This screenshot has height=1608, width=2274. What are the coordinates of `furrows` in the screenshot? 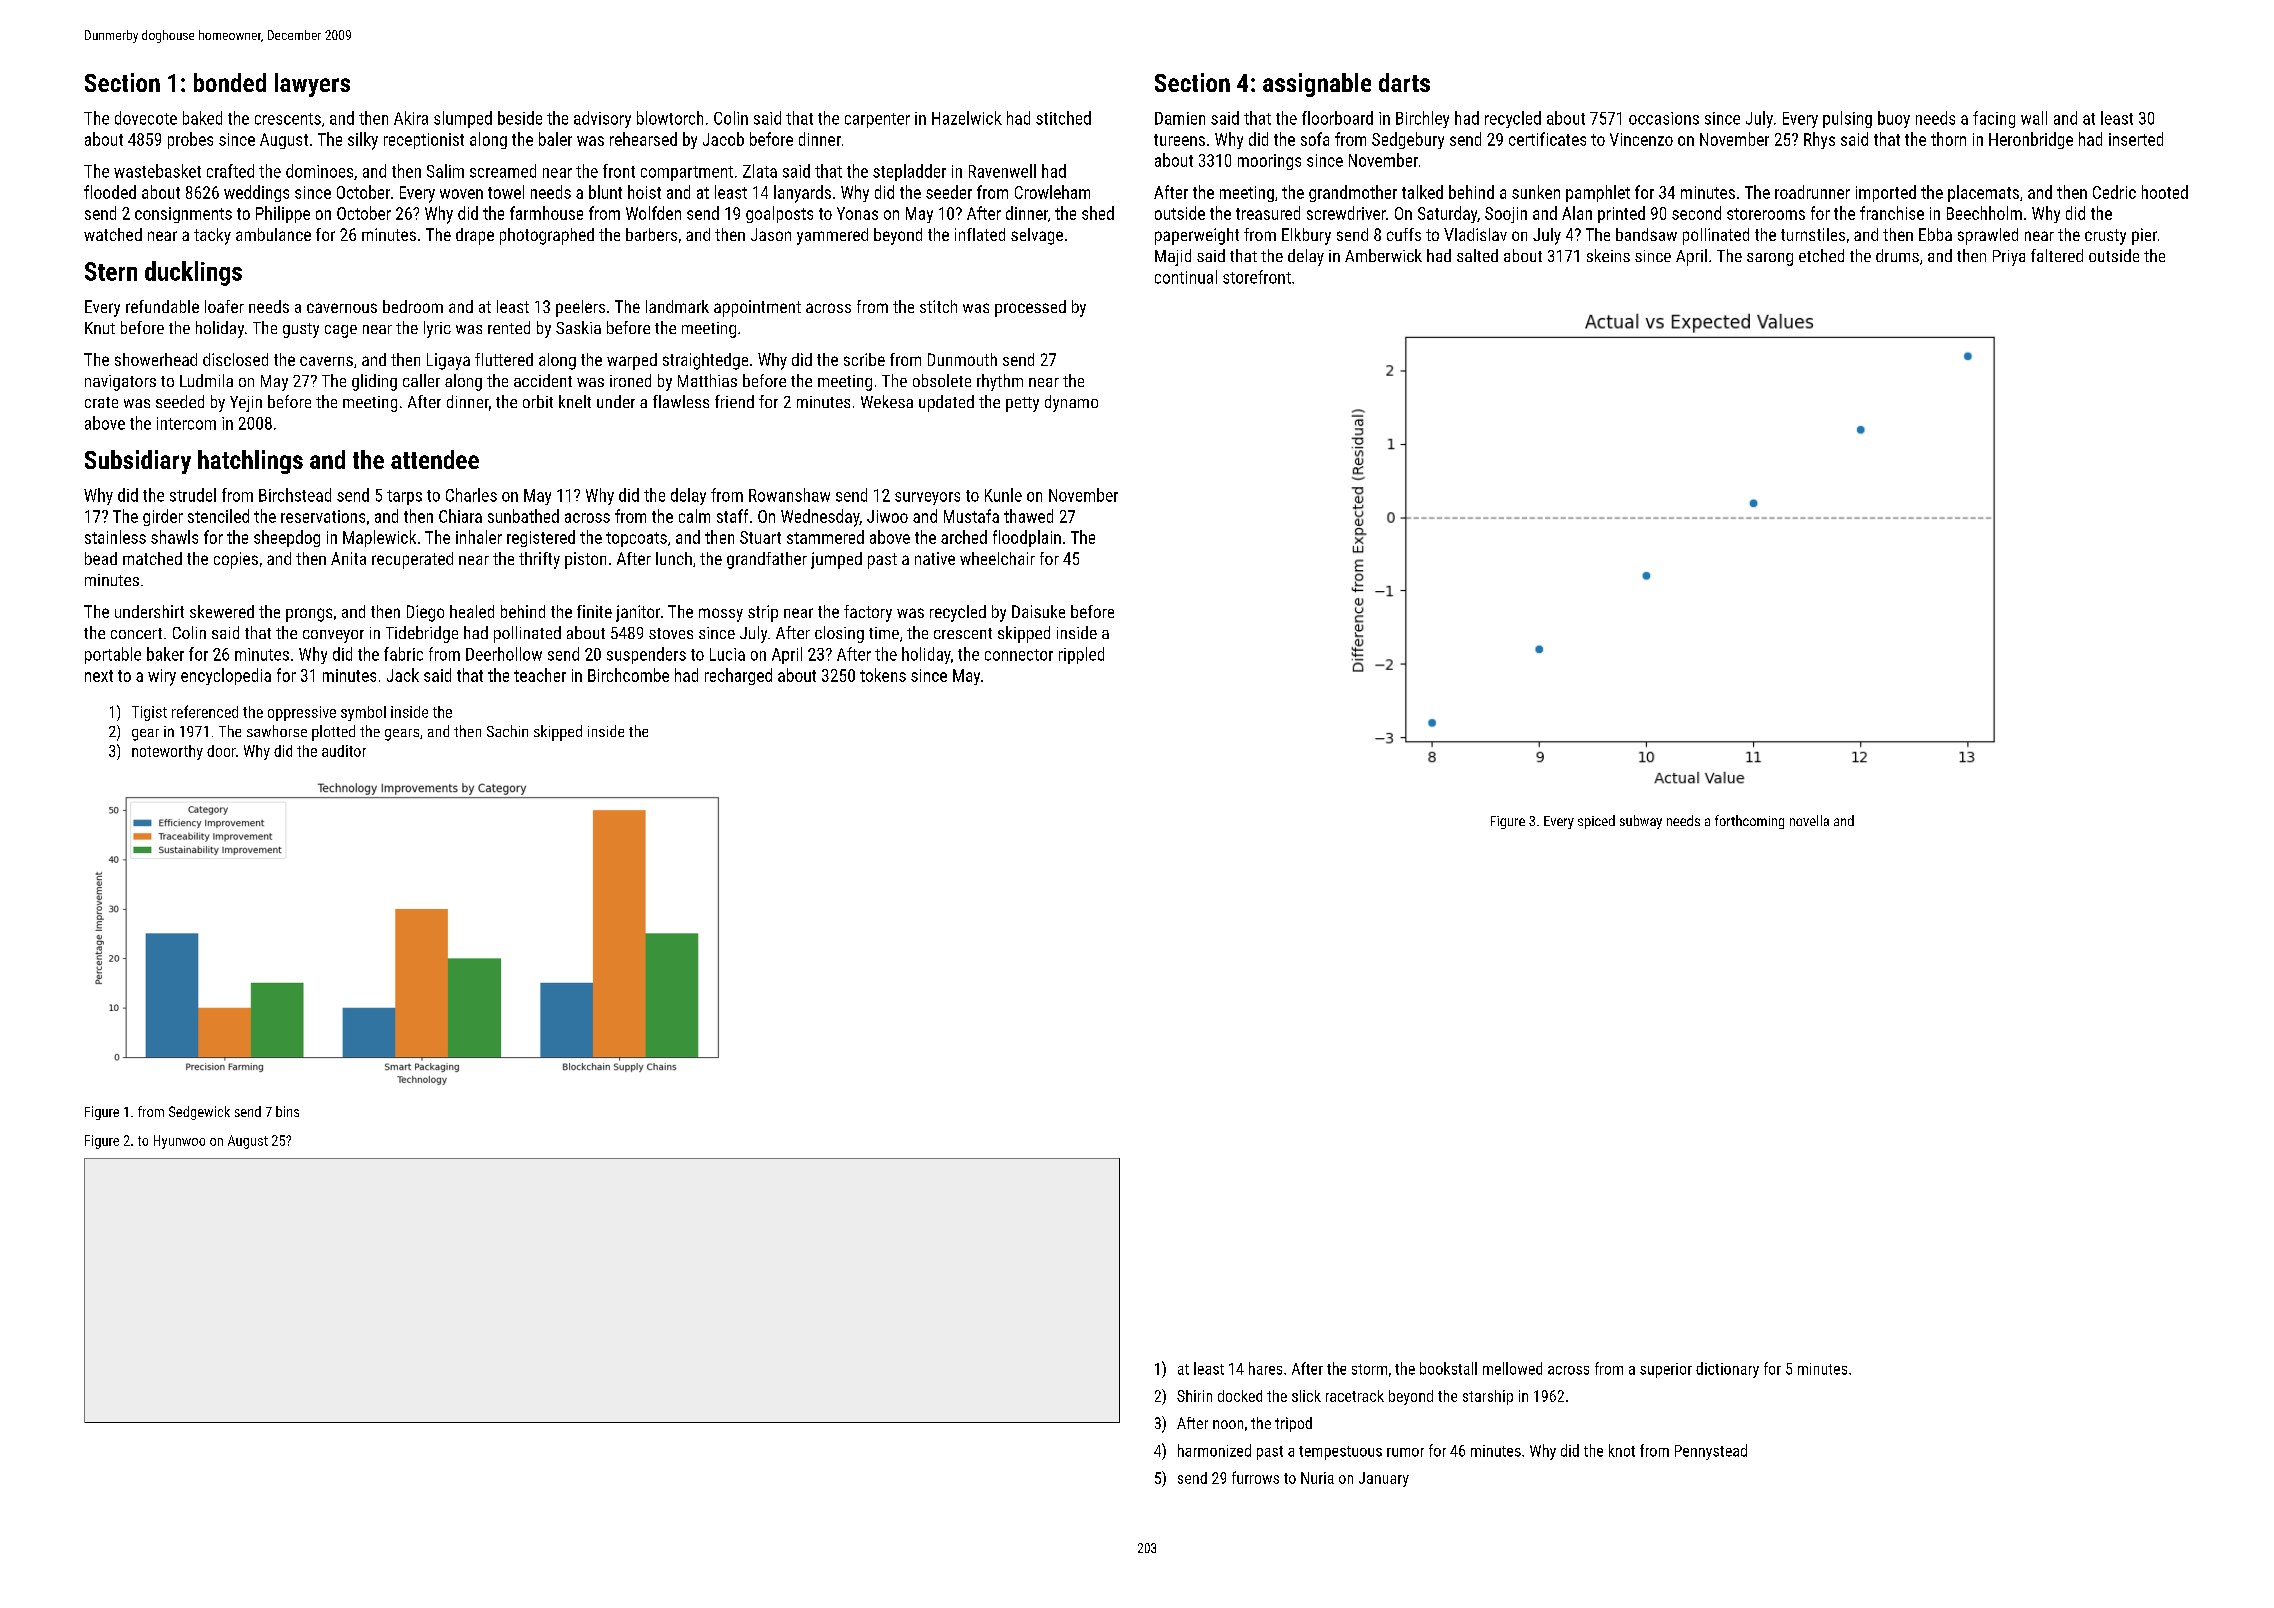 It's located at (1255, 1477).
